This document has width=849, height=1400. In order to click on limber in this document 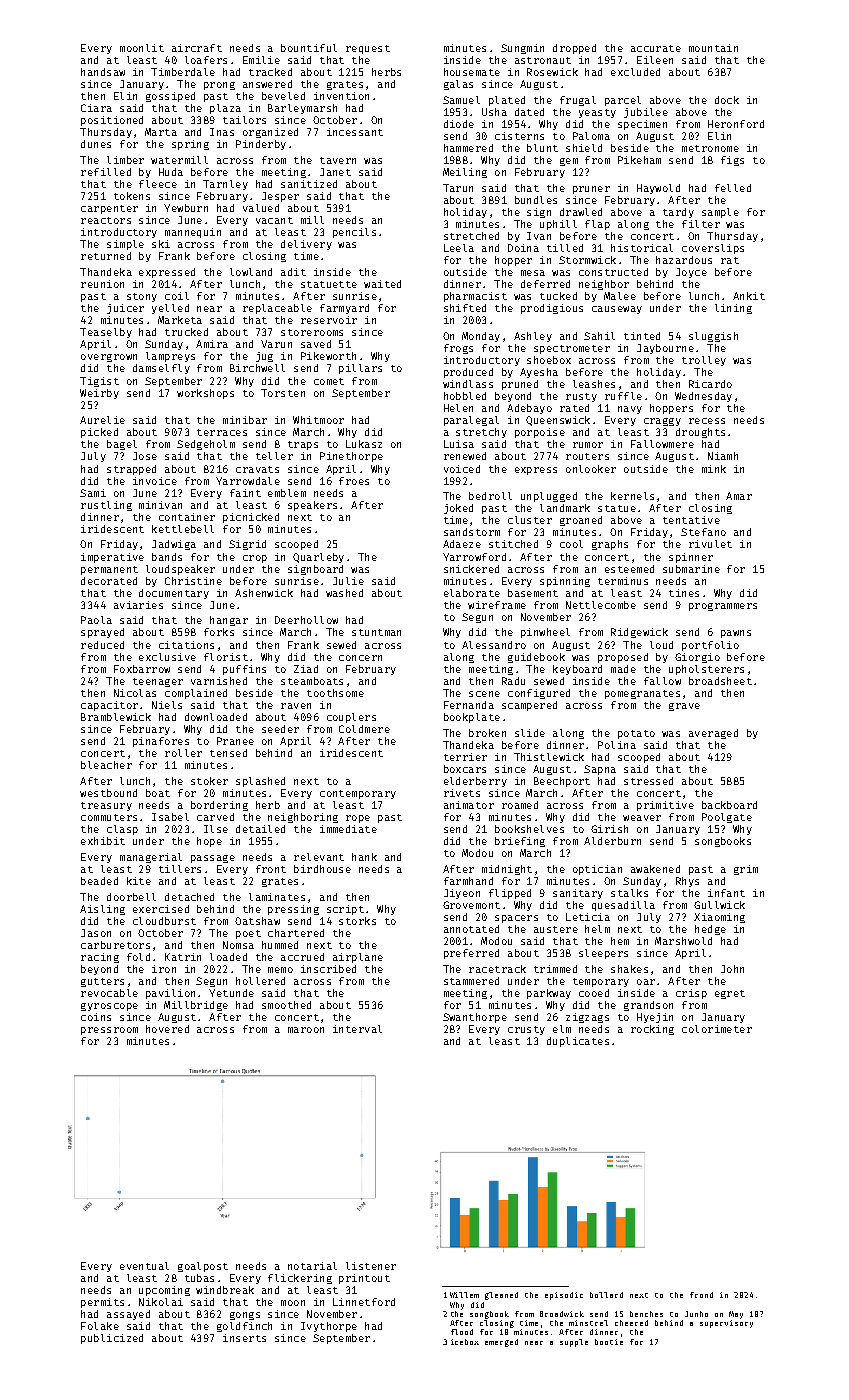, I will do `click(125, 160)`.
